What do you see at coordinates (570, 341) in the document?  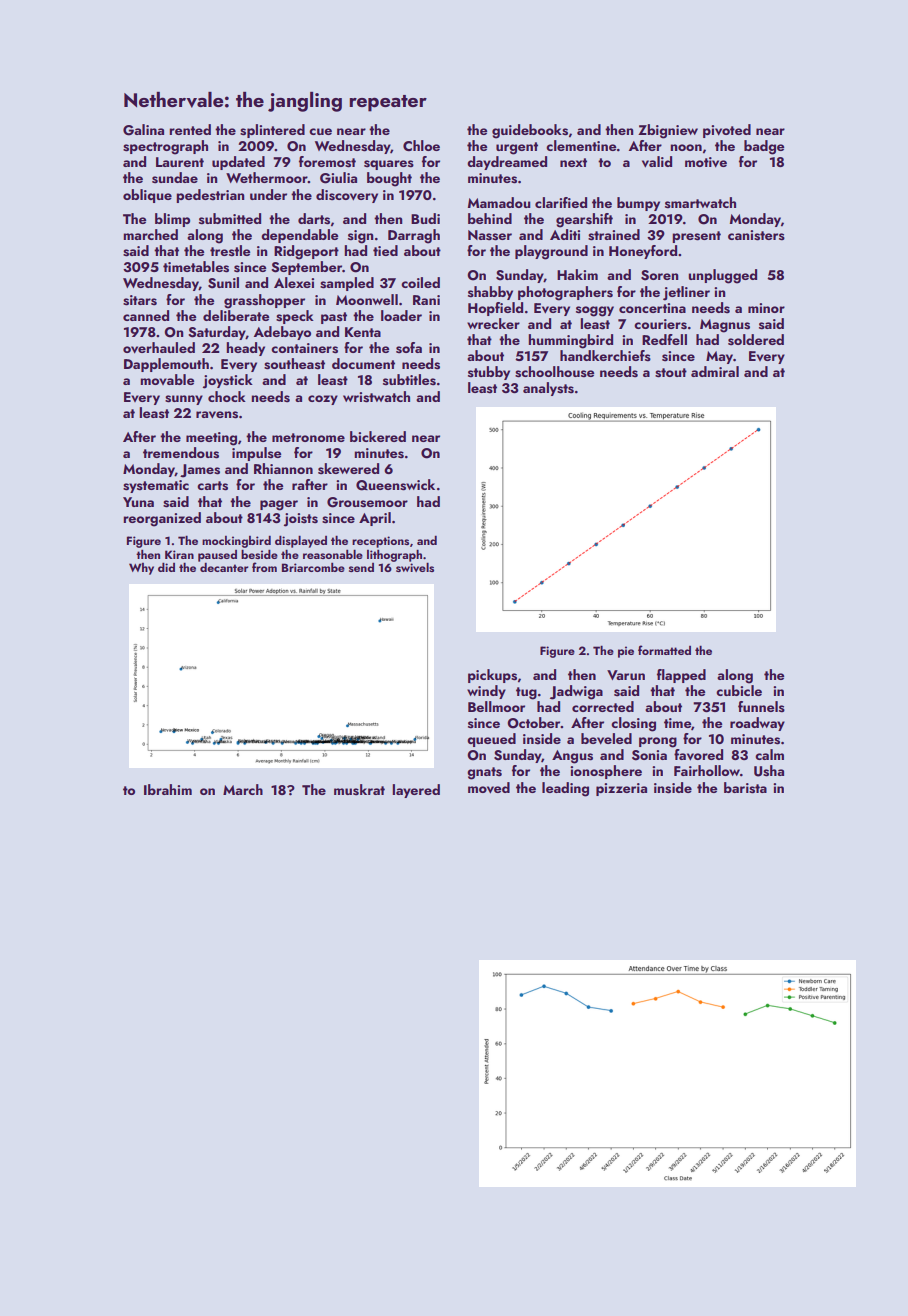 I see `hummingbird` at bounding box center [570, 341].
